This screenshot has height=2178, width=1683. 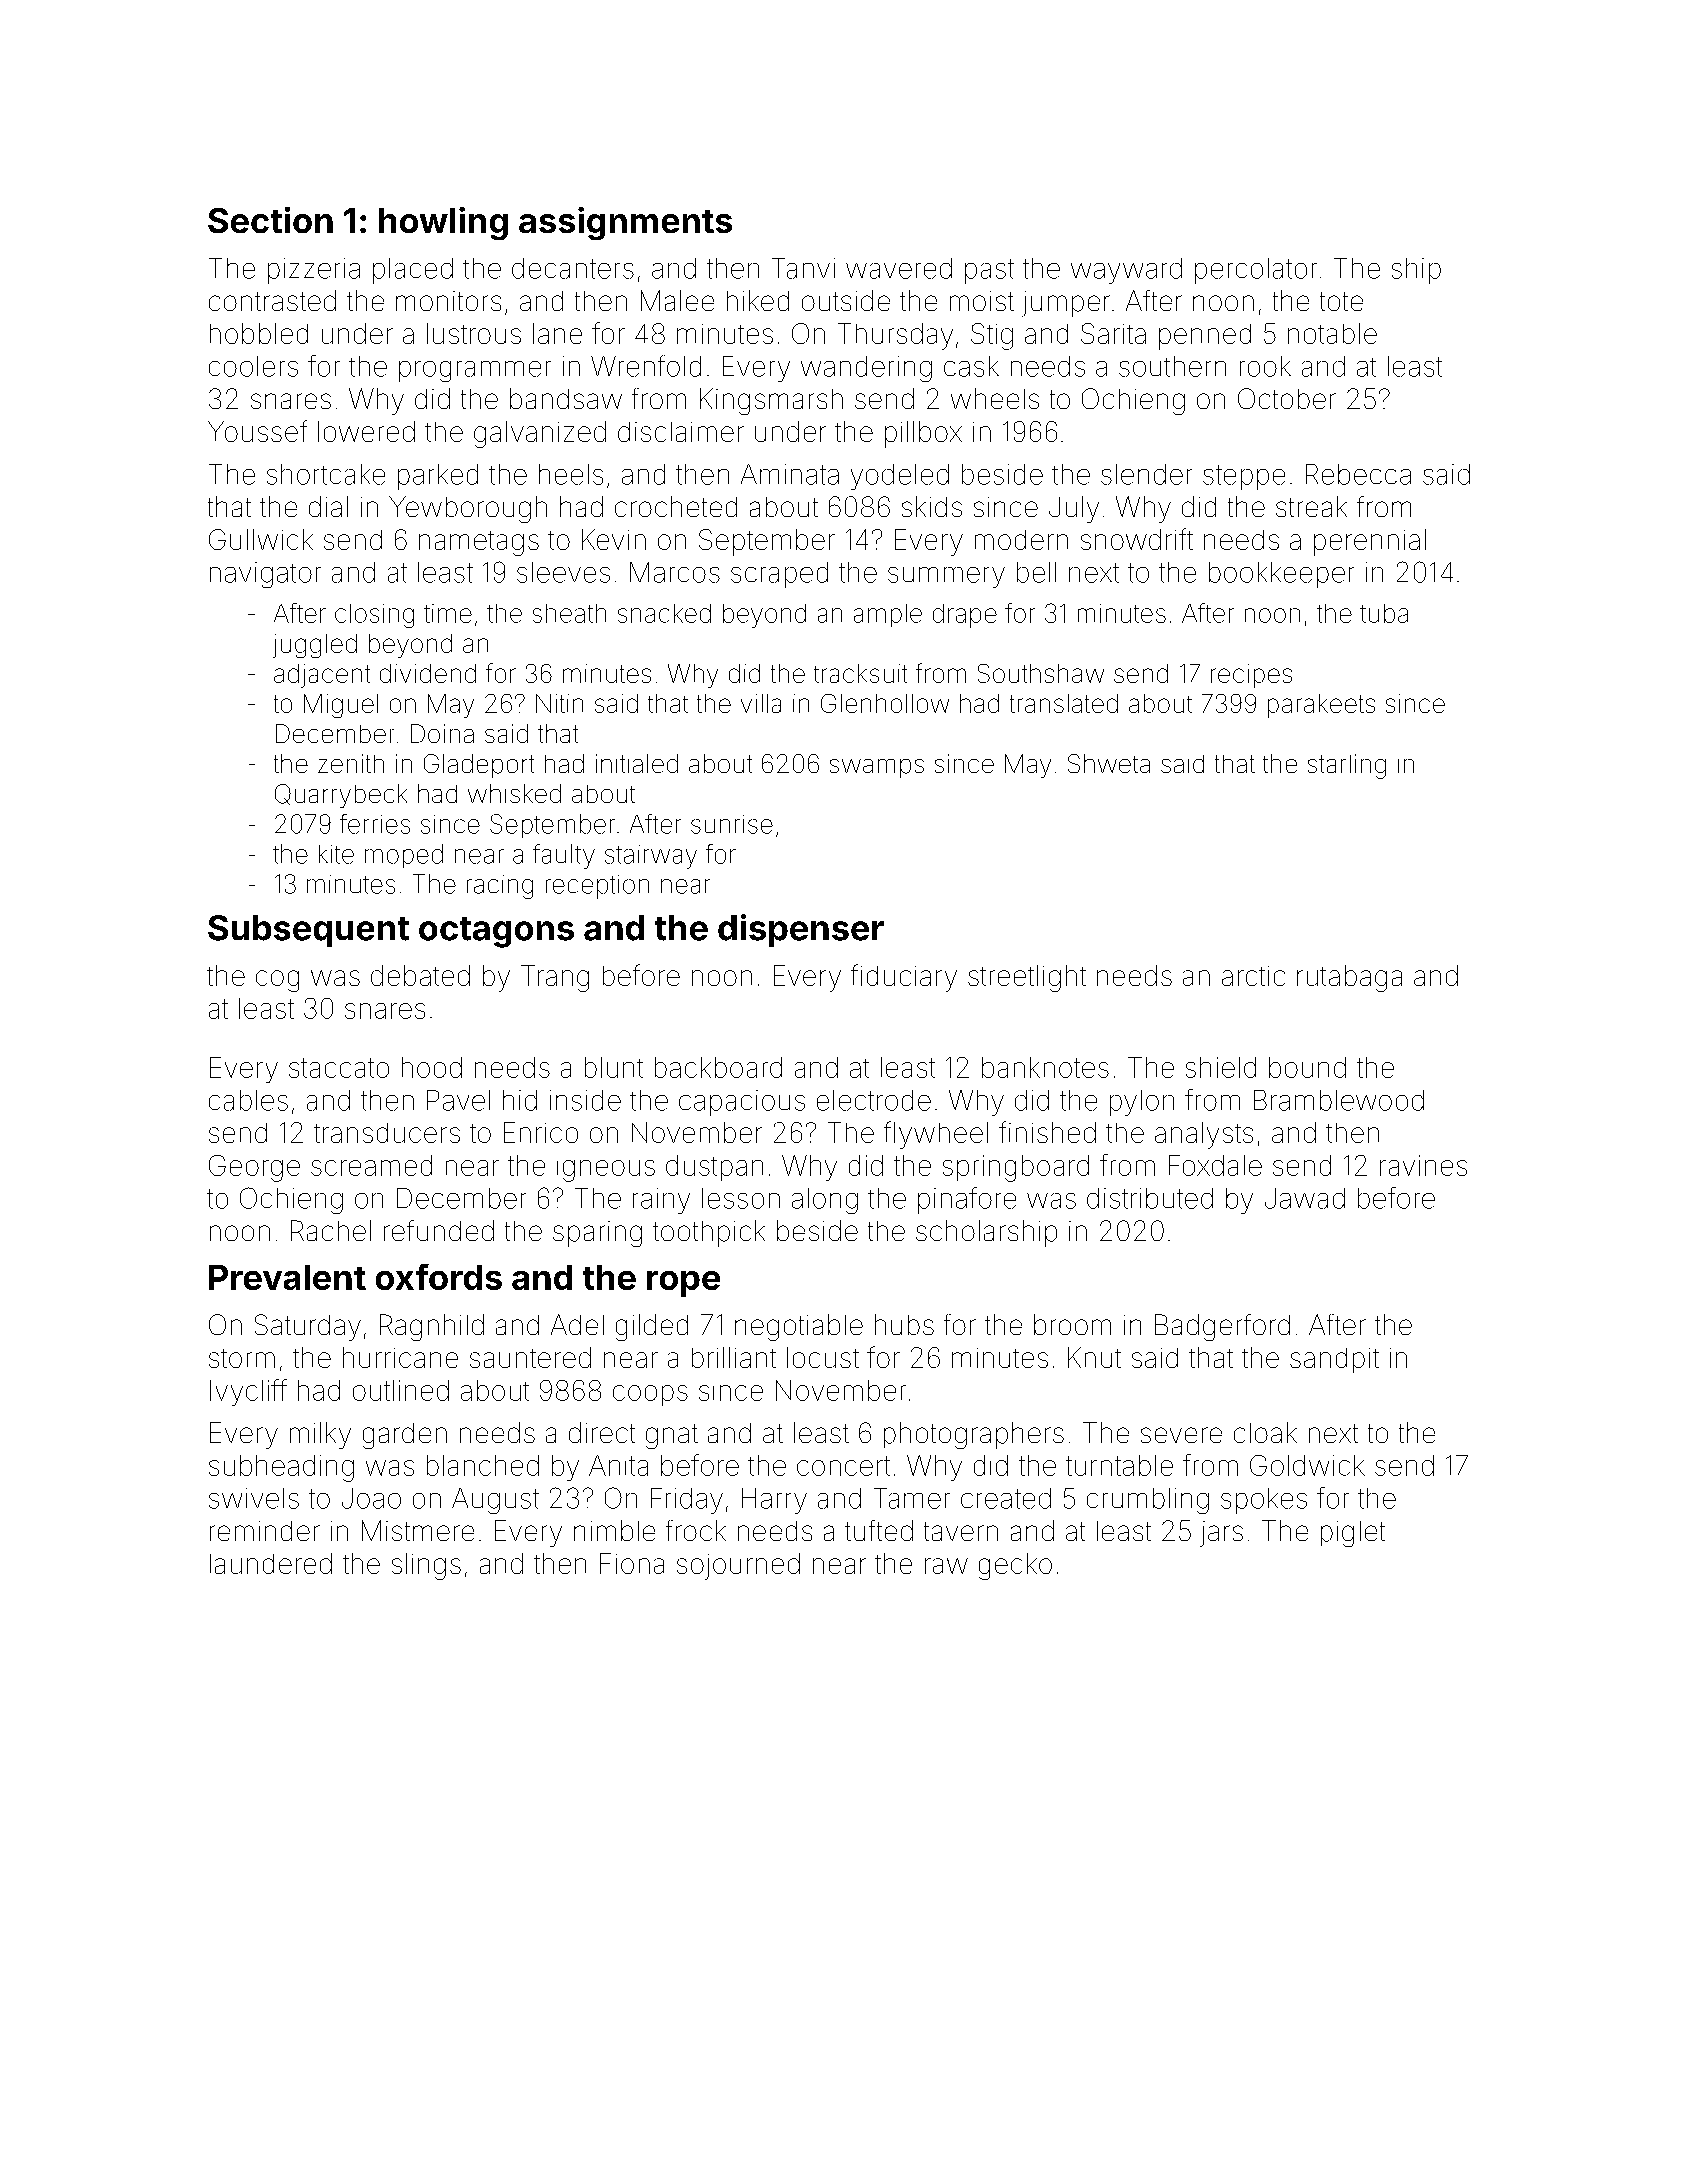 I want to click on Section, so click(x=270, y=220).
